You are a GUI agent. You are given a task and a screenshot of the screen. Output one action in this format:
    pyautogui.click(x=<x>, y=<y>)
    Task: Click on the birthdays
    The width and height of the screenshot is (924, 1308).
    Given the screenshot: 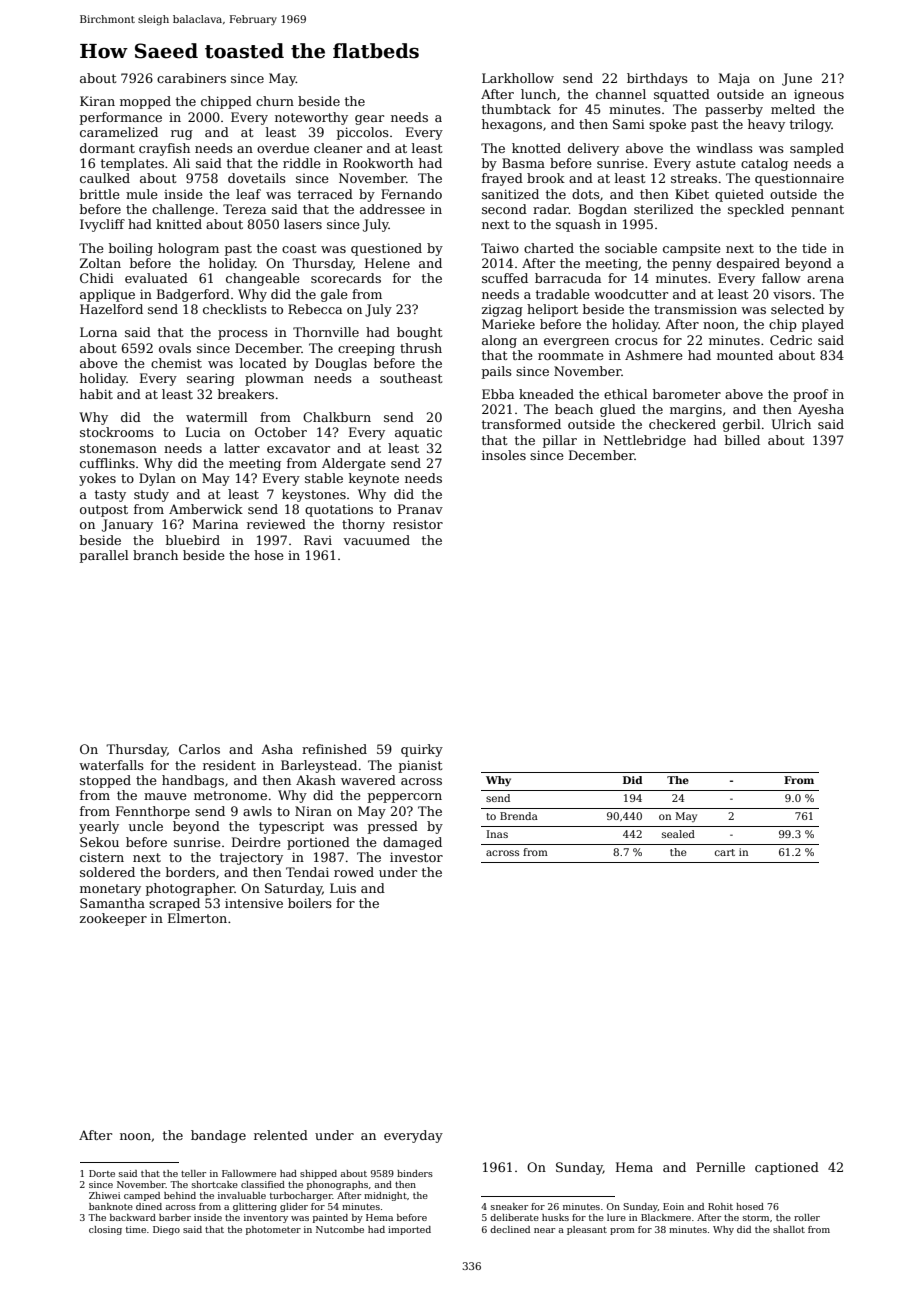 What is the action you would take?
    pyautogui.click(x=657, y=79)
